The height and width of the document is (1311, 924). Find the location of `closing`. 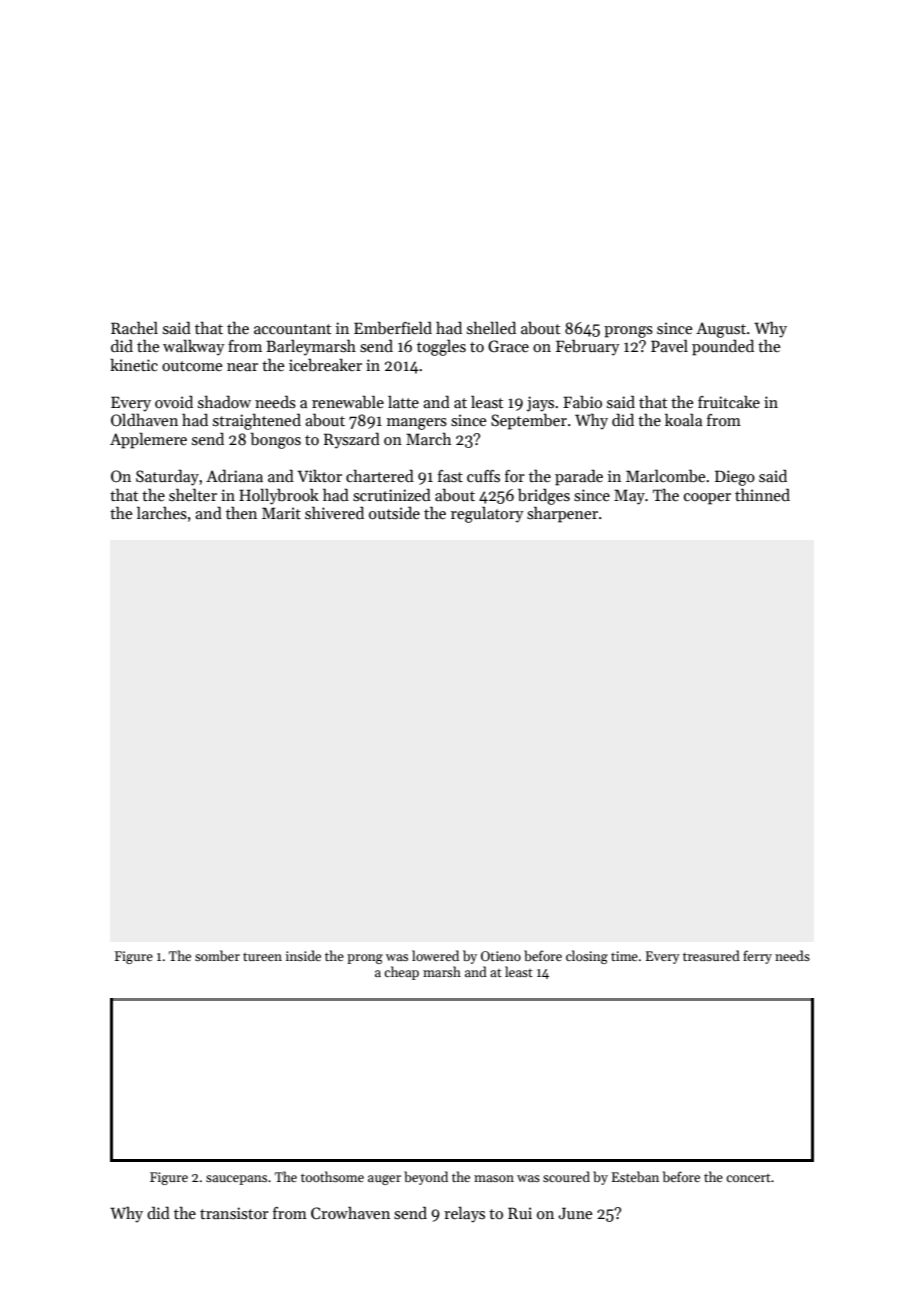

closing is located at coordinates (587, 957).
